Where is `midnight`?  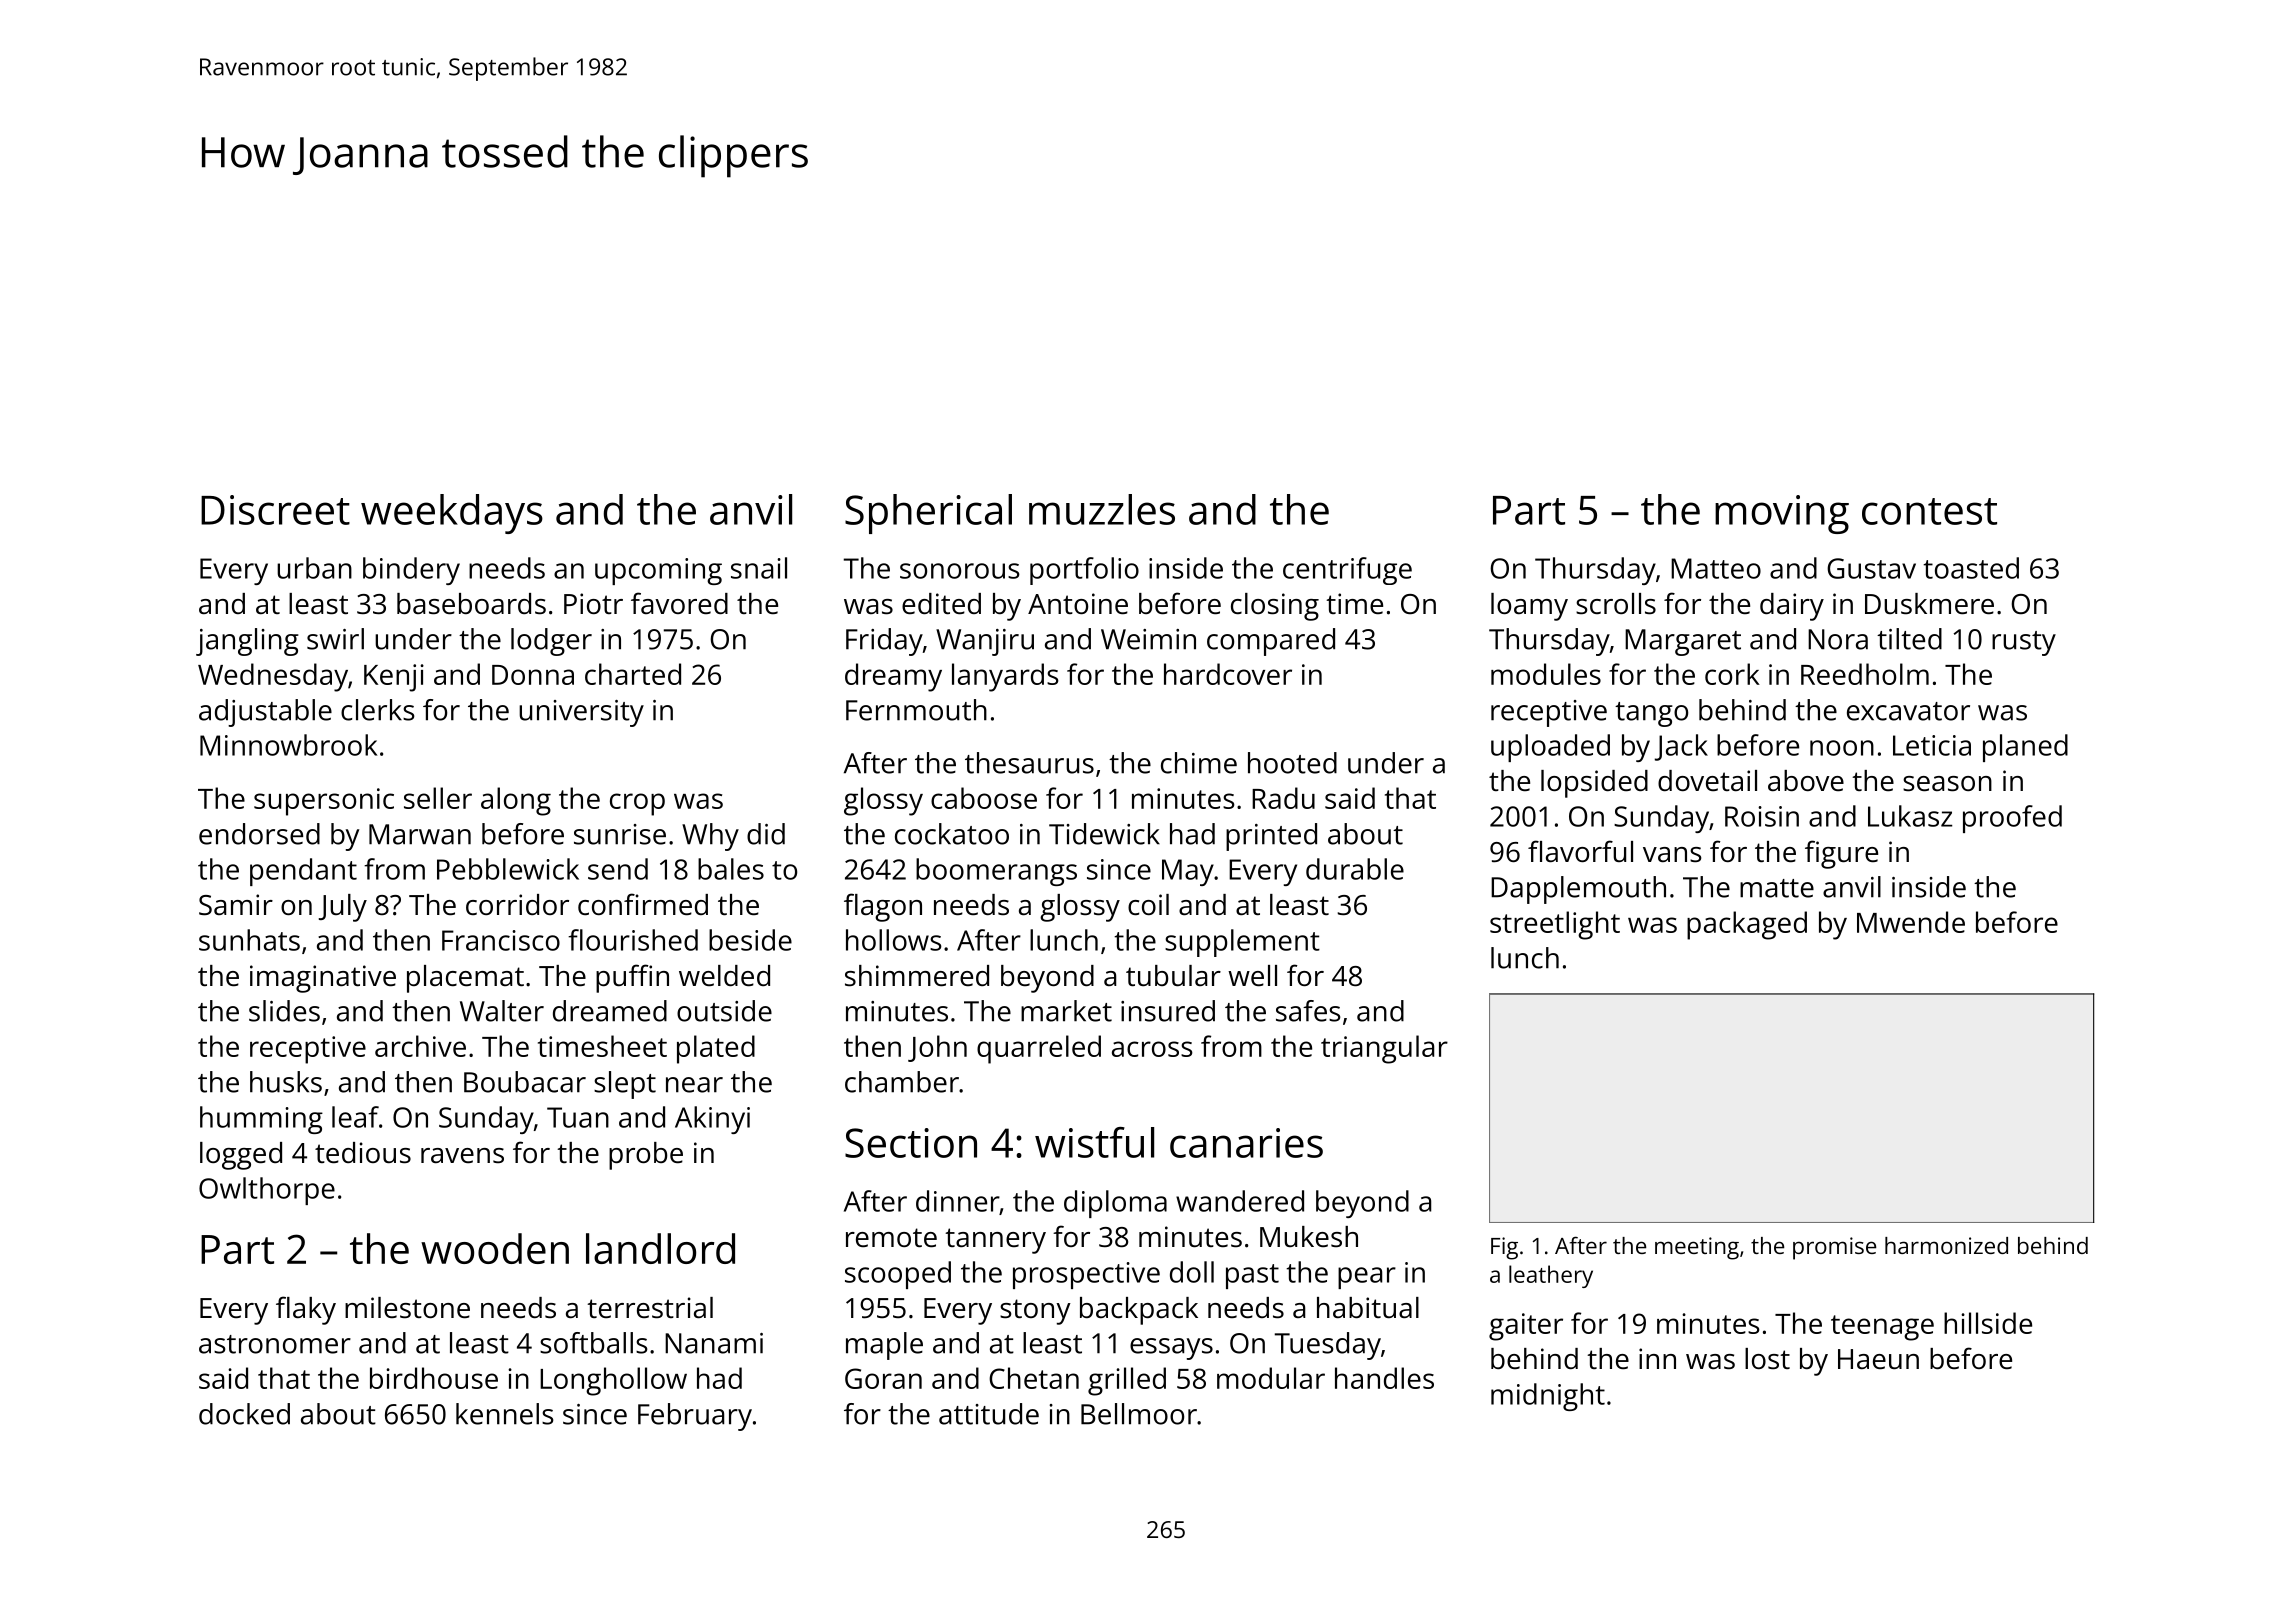 midnight is located at coordinates (1548, 1397).
